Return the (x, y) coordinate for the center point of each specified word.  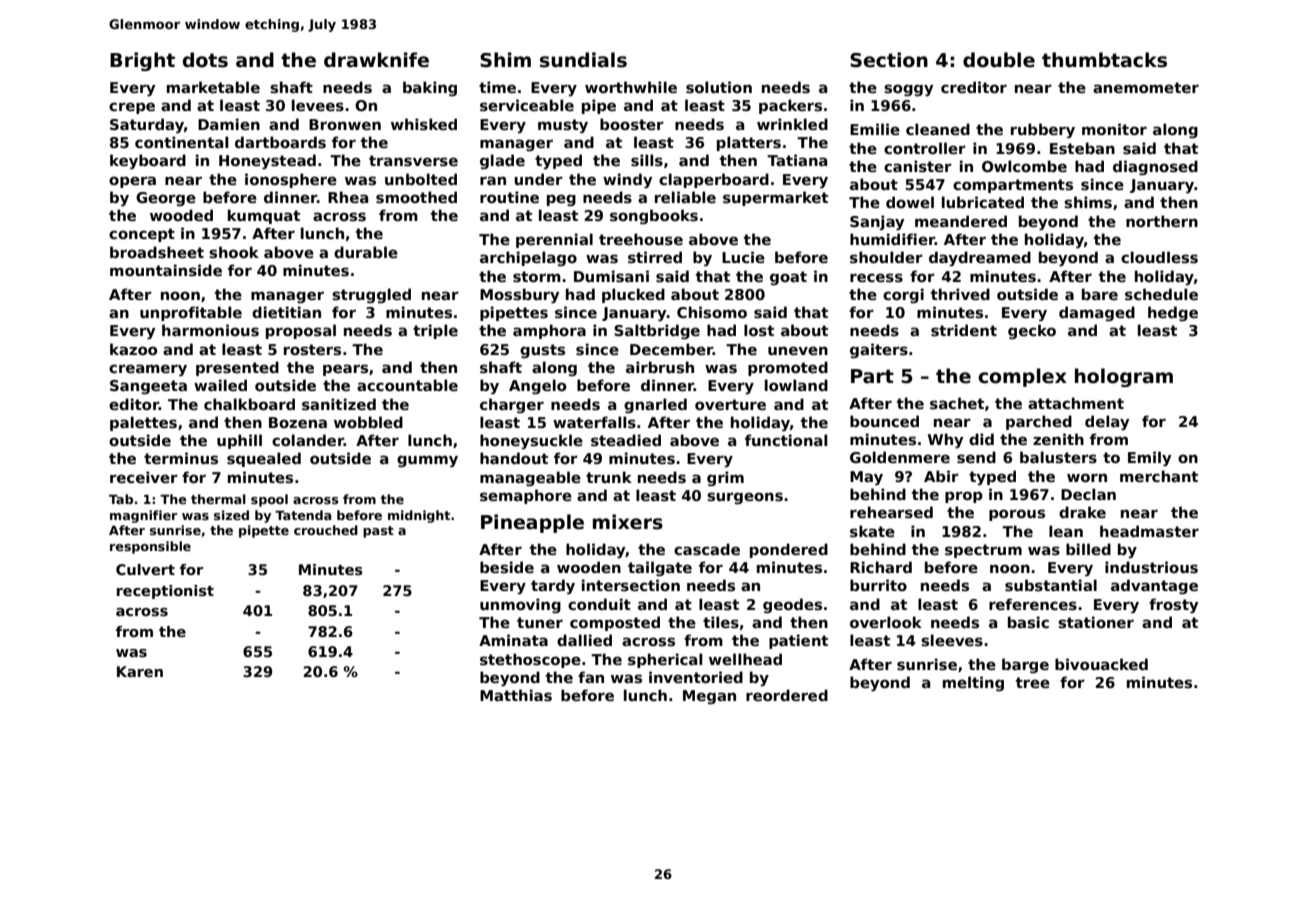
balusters (1058, 457)
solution (719, 87)
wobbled (368, 422)
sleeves (952, 640)
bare (1100, 294)
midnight (419, 516)
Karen (140, 671)
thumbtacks (1104, 60)
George (166, 199)
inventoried (696, 677)
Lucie (743, 257)
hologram (1124, 377)
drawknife (376, 60)
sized (231, 515)
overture (730, 404)
